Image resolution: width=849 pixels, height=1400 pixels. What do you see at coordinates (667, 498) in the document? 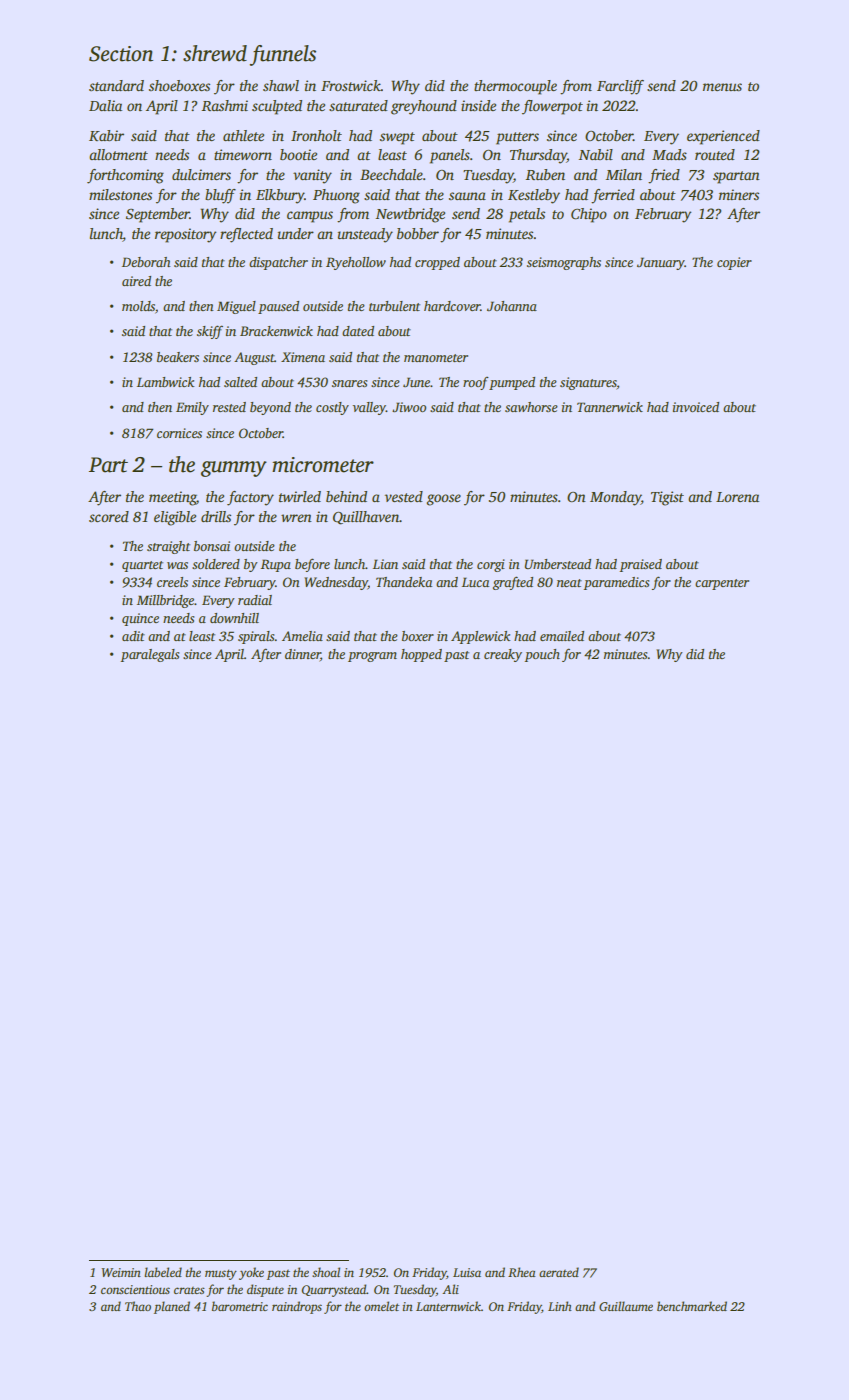
I see `Tigist` at bounding box center [667, 498].
